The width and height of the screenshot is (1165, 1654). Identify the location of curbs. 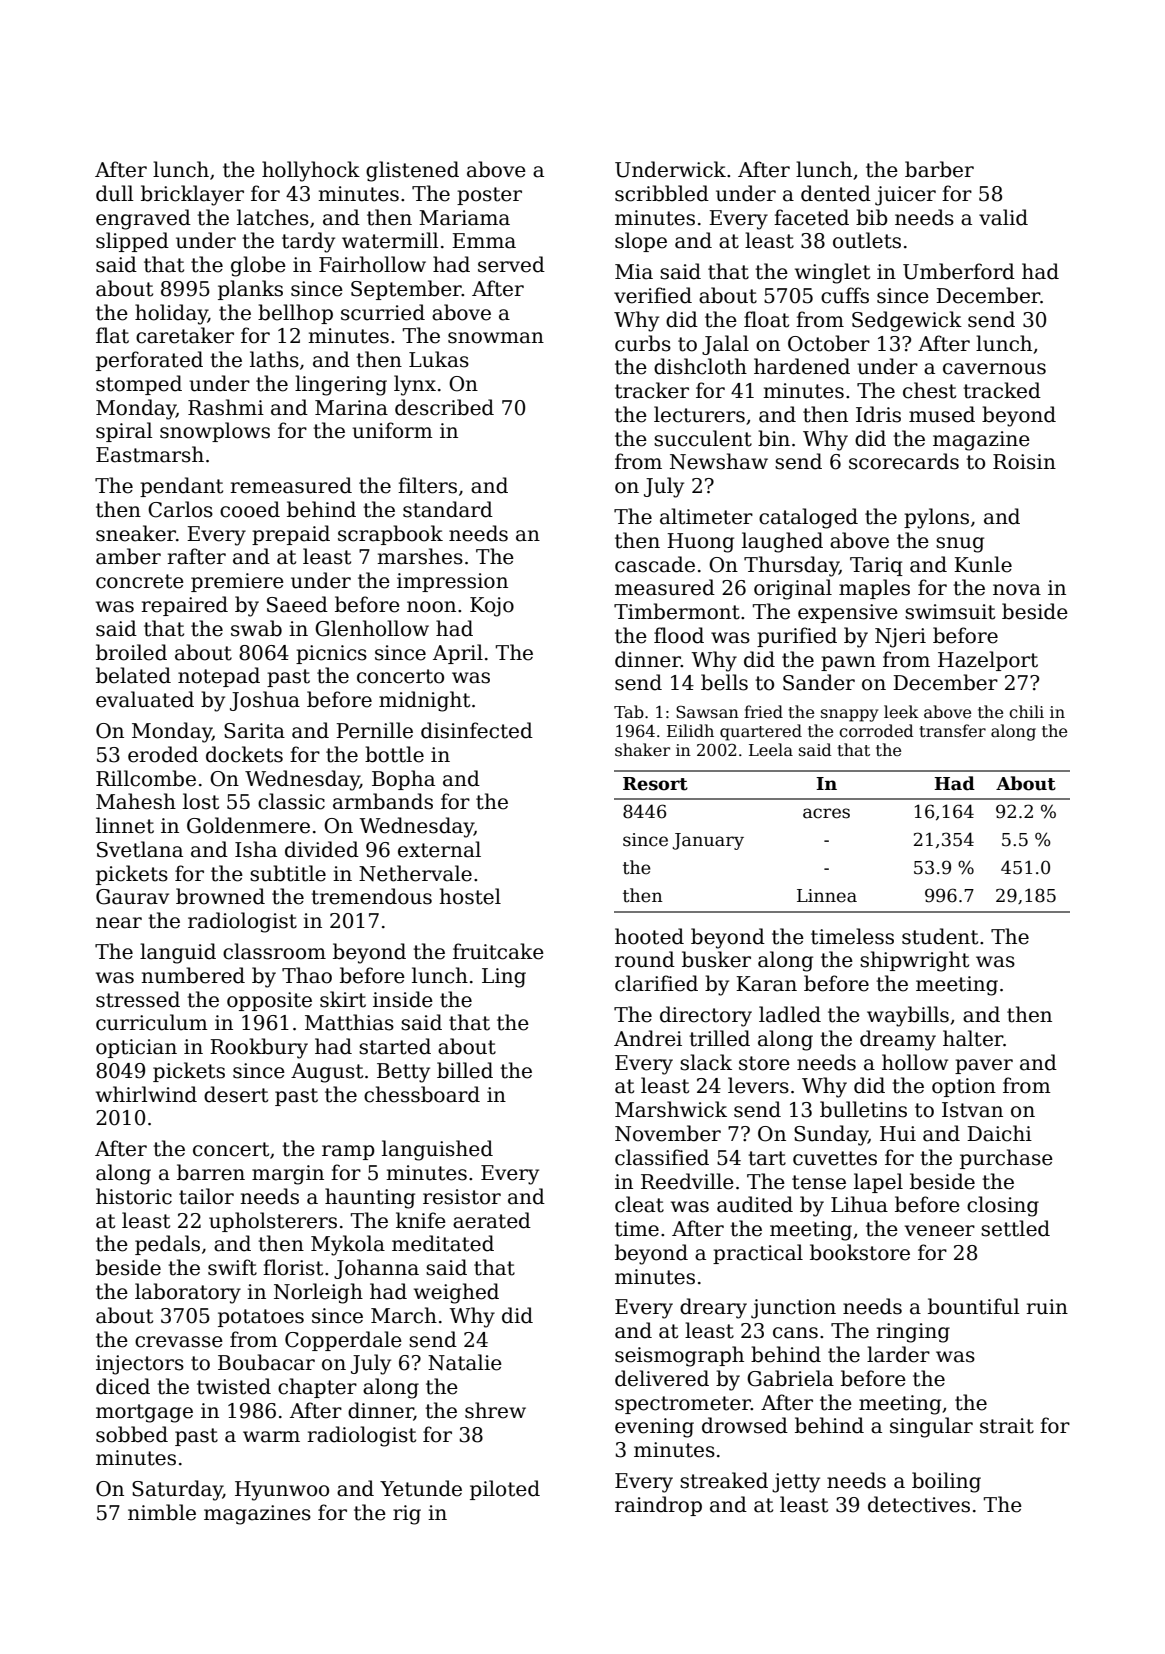
(643, 343).
